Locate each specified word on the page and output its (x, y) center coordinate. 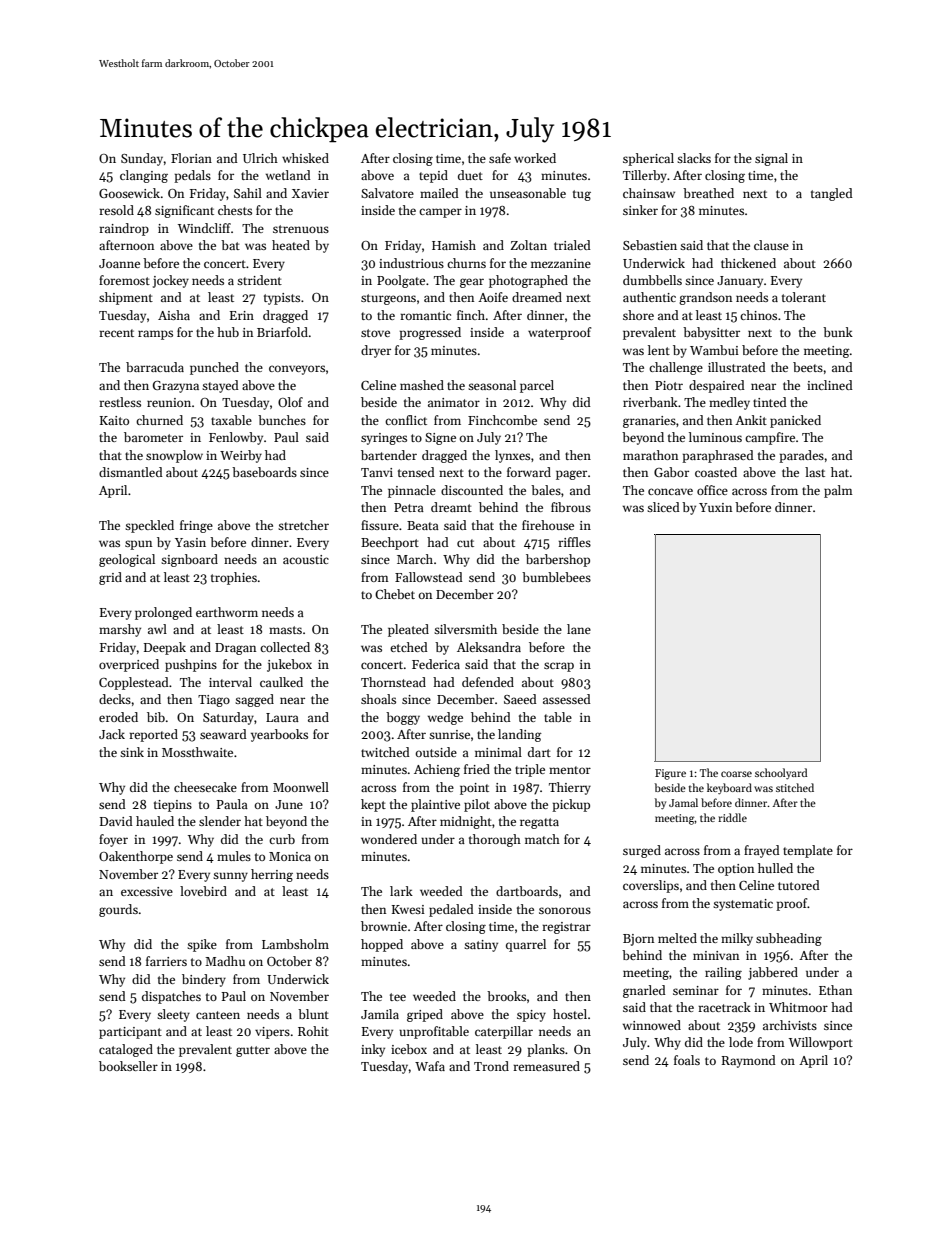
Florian (191, 158)
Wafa (430, 1066)
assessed (567, 699)
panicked (795, 421)
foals (687, 1060)
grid (110, 578)
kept (373, 805)
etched (409, 647)
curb (282, 839)
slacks (694, 158)
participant (130, 1033)
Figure (670, 774)
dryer (376, 351)
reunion (169, 402)
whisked (305, 158)
